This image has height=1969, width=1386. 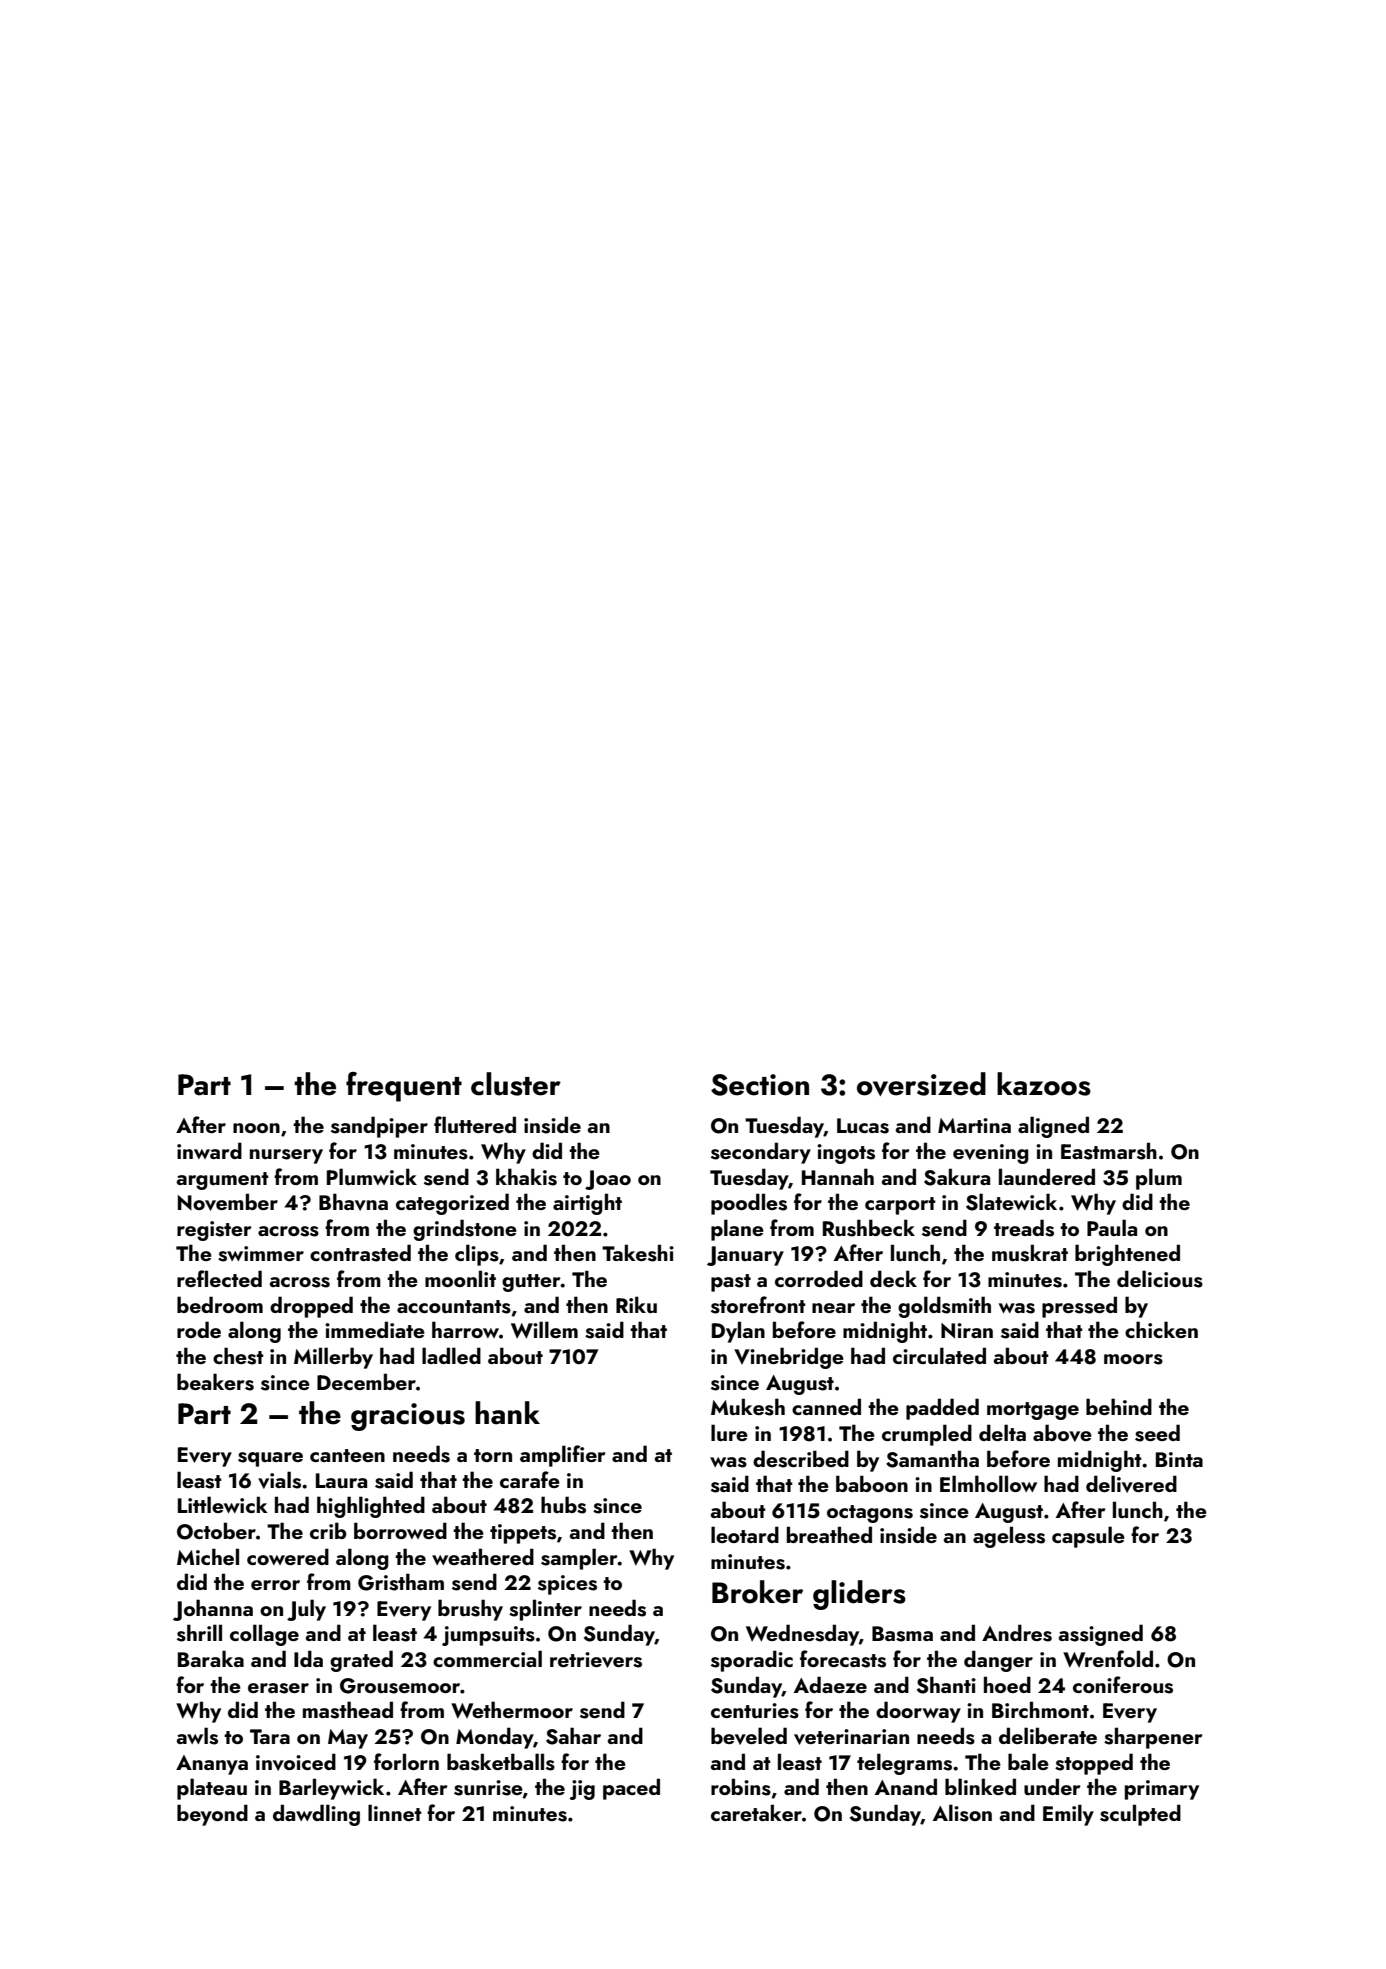 I want to click on goldsmith, so click(x=944, y=1307).
